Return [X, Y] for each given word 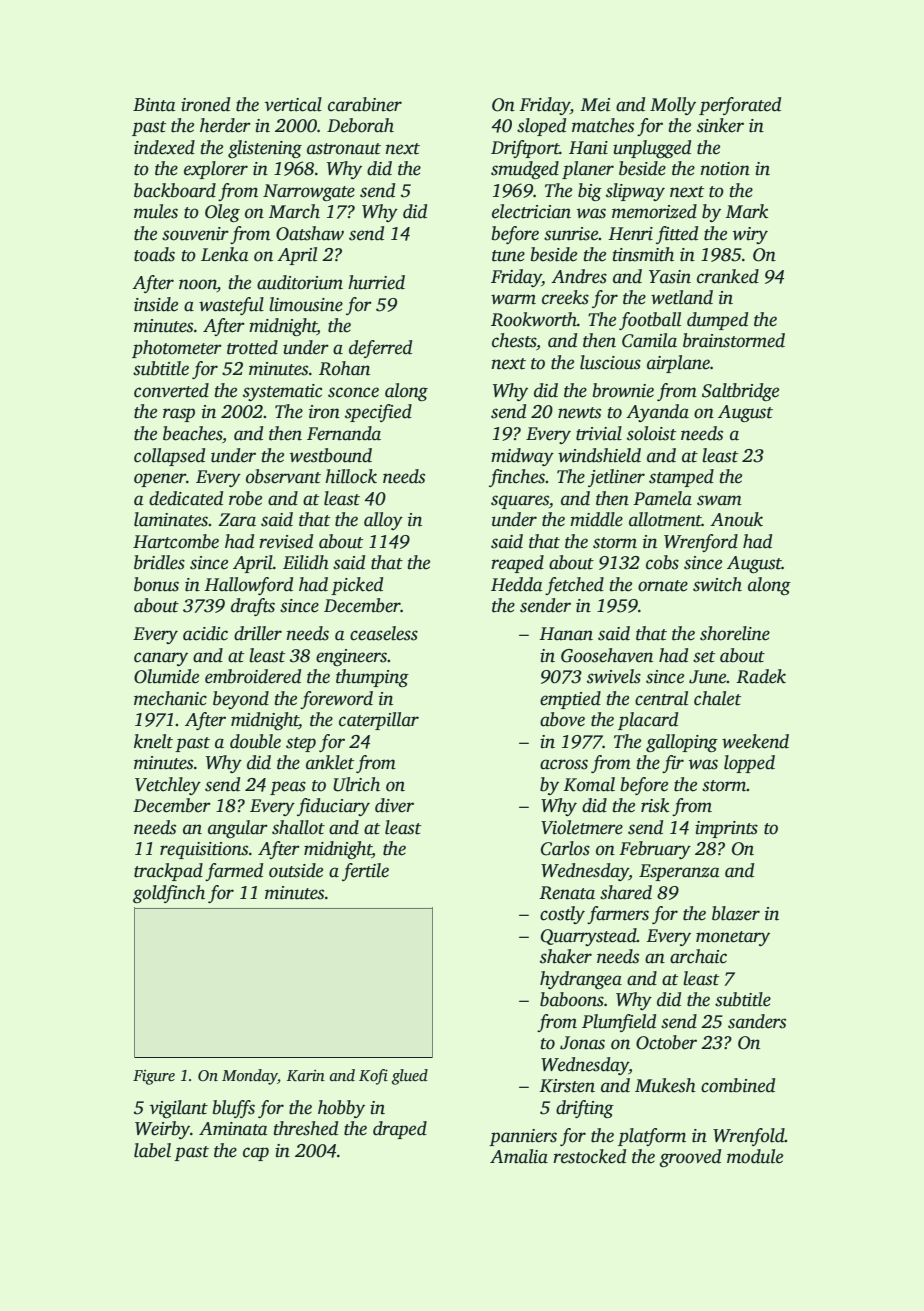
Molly [673, 106]
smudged [525, 170]
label [152, 1150]
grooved [690, 1158]
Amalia [519, 1156]
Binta [154, 105]
